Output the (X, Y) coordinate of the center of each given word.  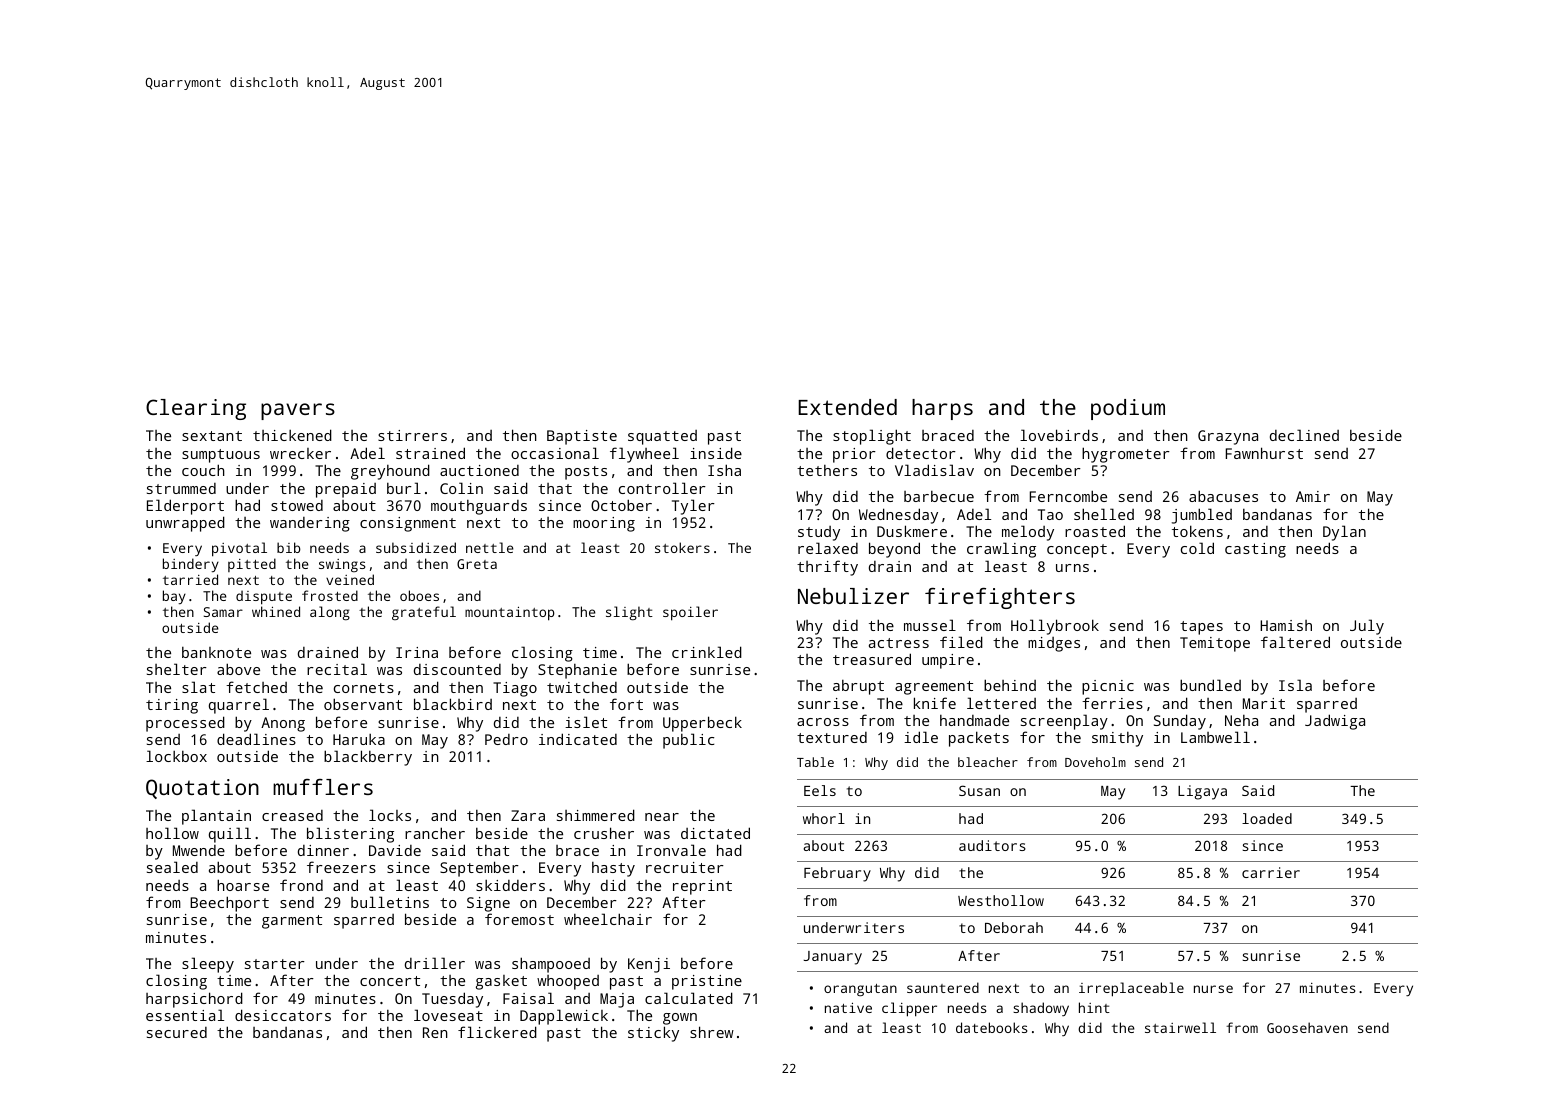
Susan (979, 790)
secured (177, 1032)
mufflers (323, 787)
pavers (298, 411)
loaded (1267, 818)
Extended (847, 407)
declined (1304, 435)
